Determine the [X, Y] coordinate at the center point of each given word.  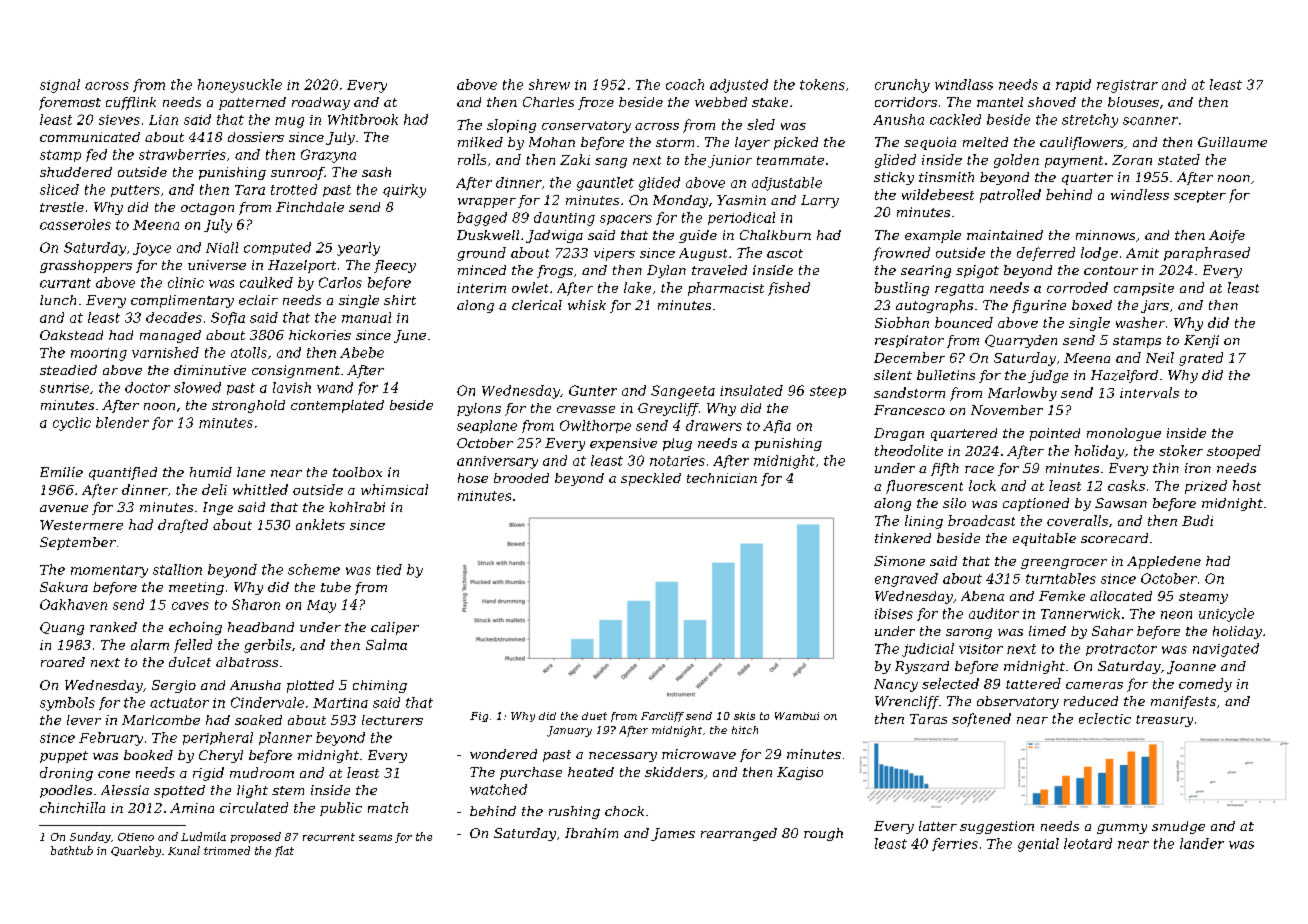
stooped [1234, 452]
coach [685, 84]
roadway [321, 103]
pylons [479, 409]
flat [284, 851]
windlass [964, 84]
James [673, 834]
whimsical [394, 489]
